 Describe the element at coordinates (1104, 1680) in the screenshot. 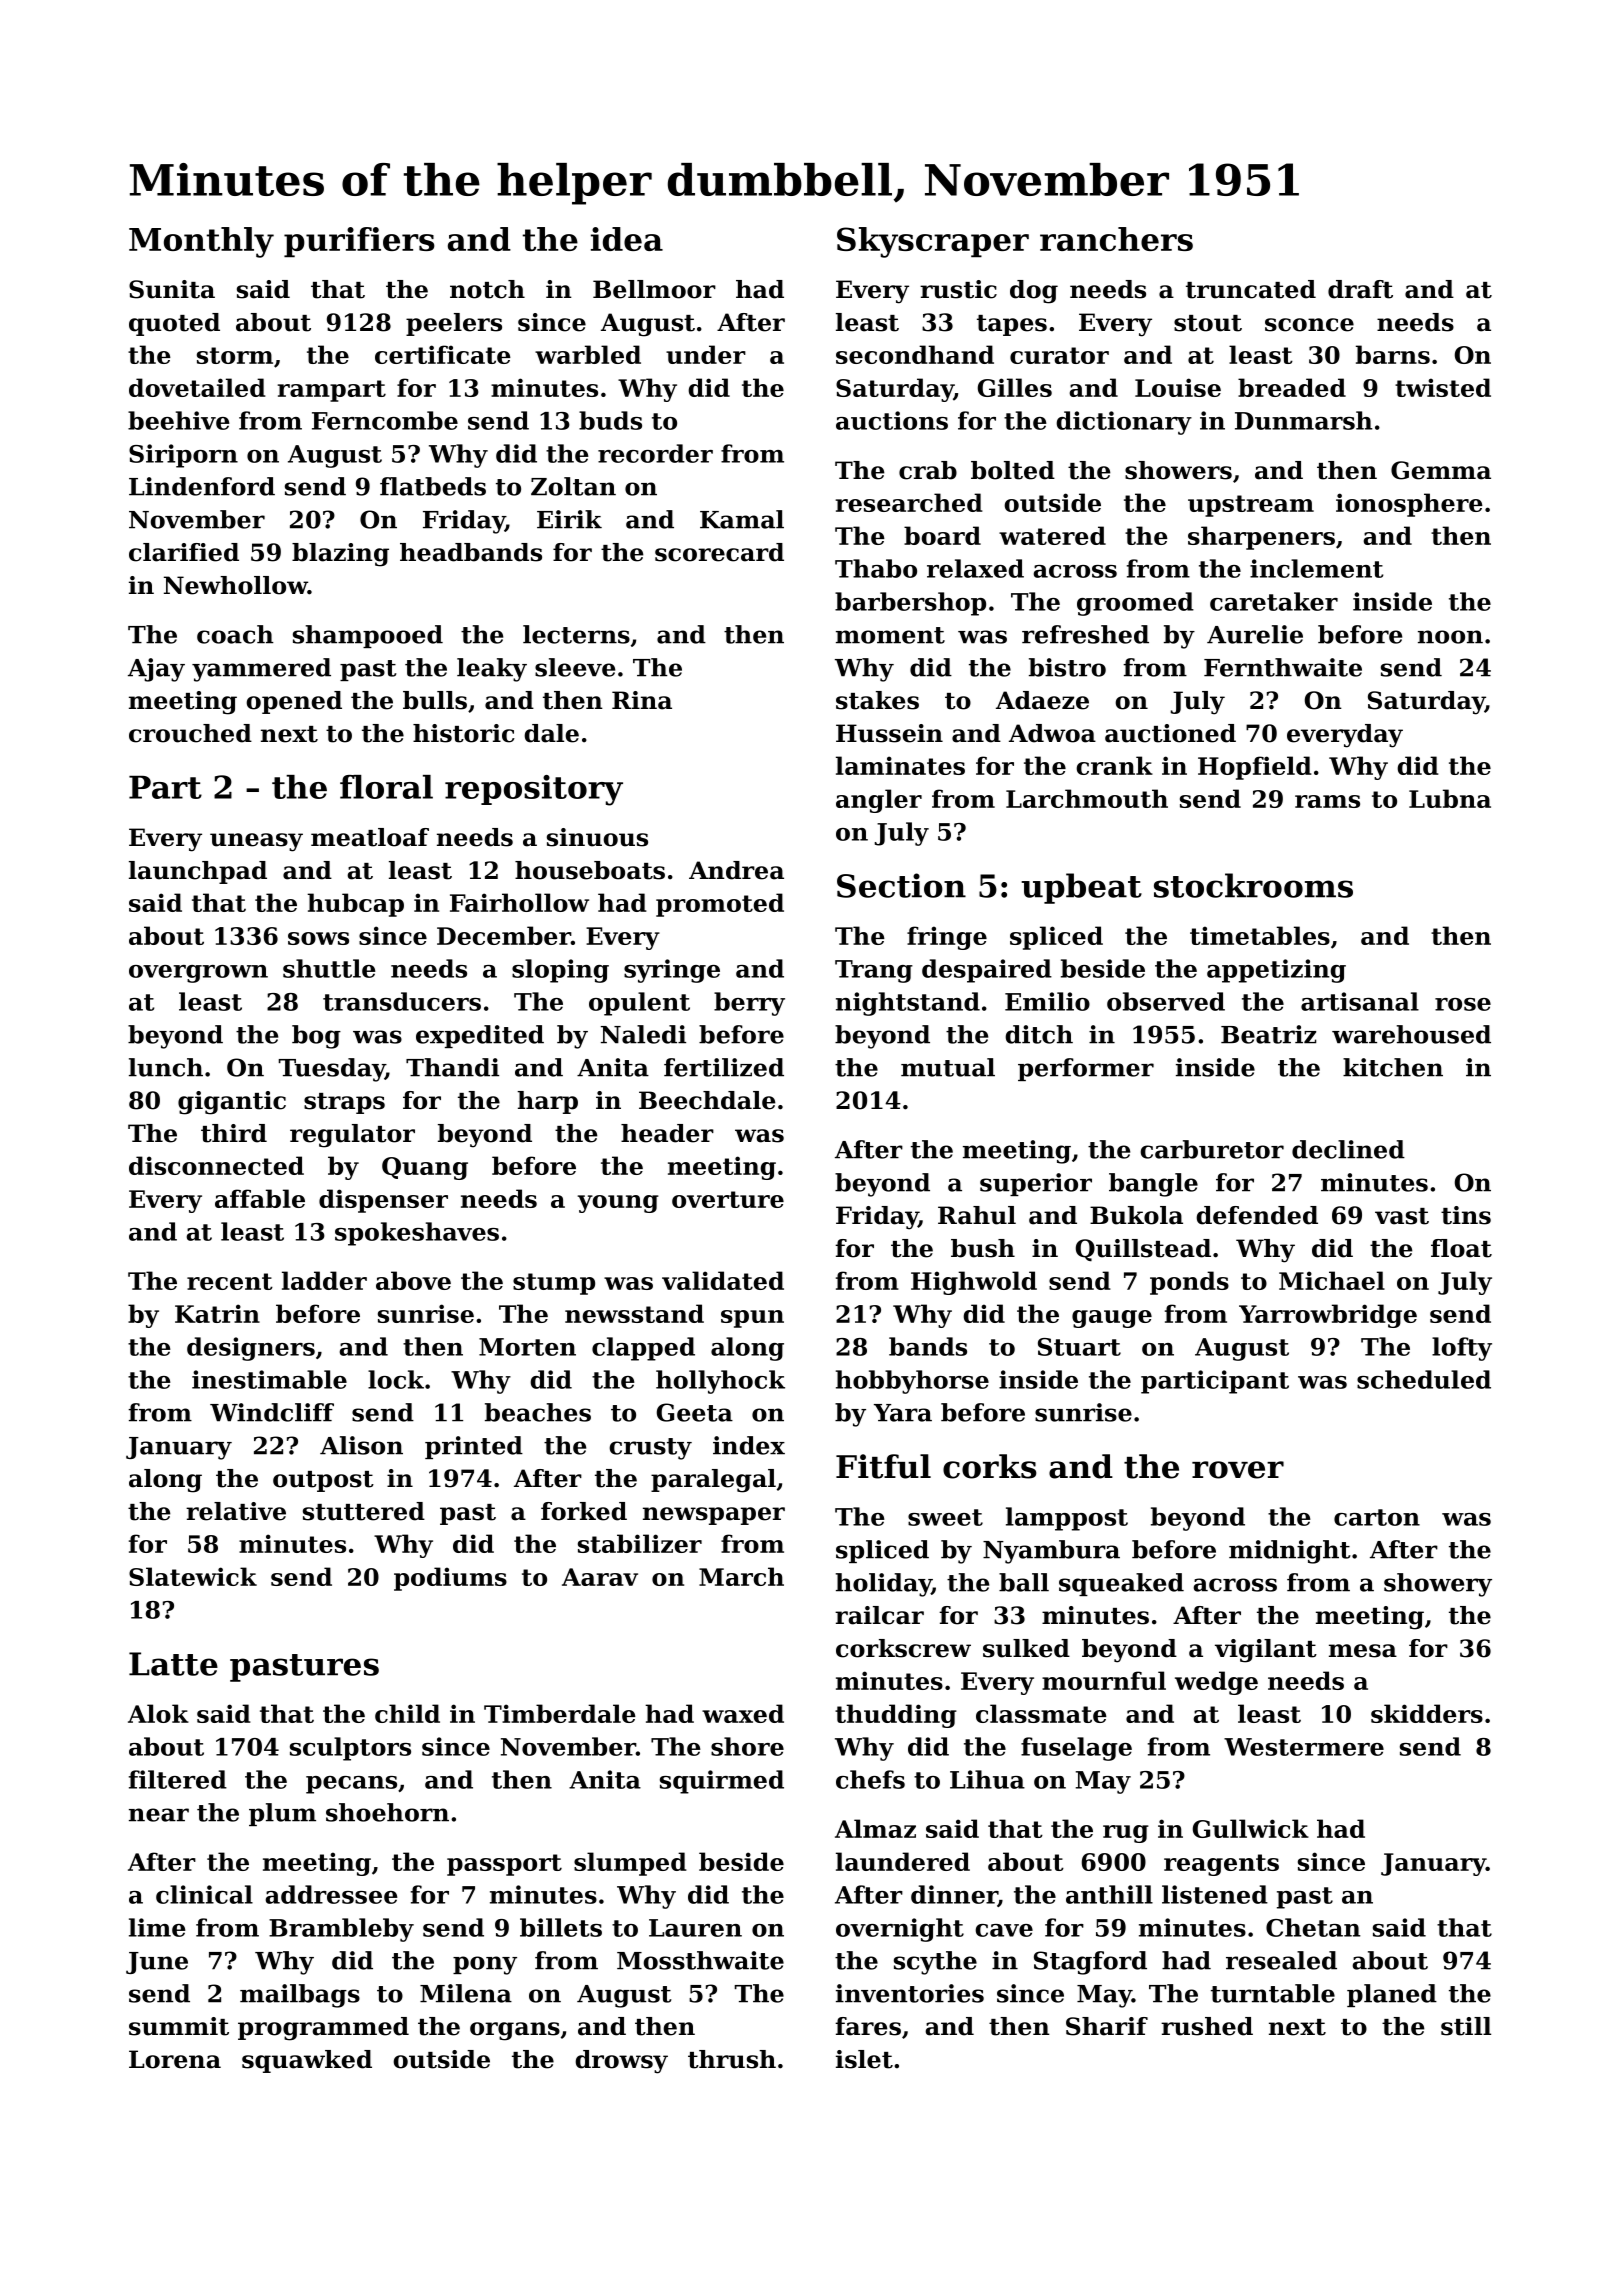

I see `mournful` at that location.
